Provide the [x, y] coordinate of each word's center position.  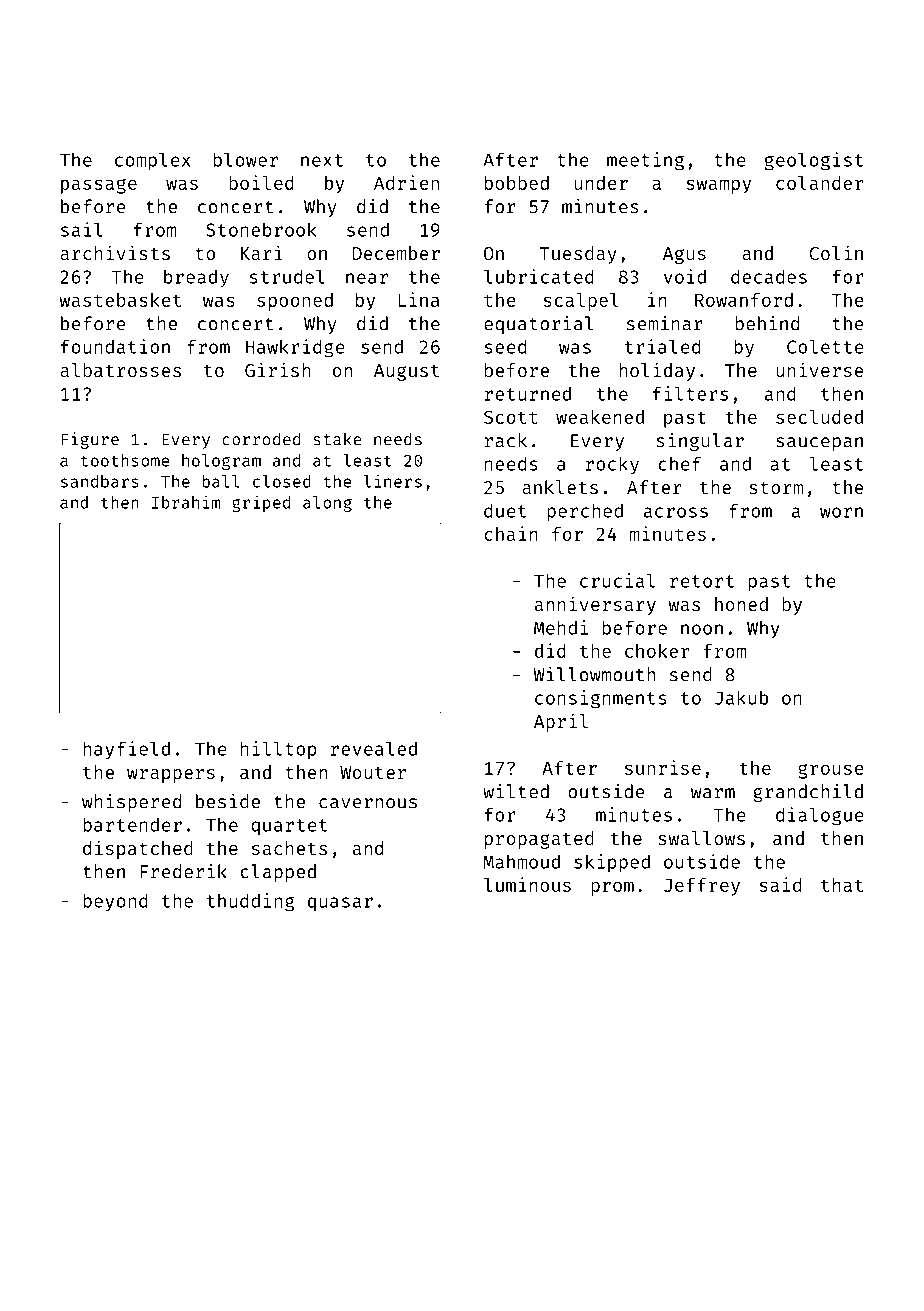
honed [741, 604]
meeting [645, 161]
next [322, 160]
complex [153, 161]
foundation [115, 346]
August [406, 372]
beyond [115, 902]
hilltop [279, 750]
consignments [601, 699]
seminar [665, 323]
